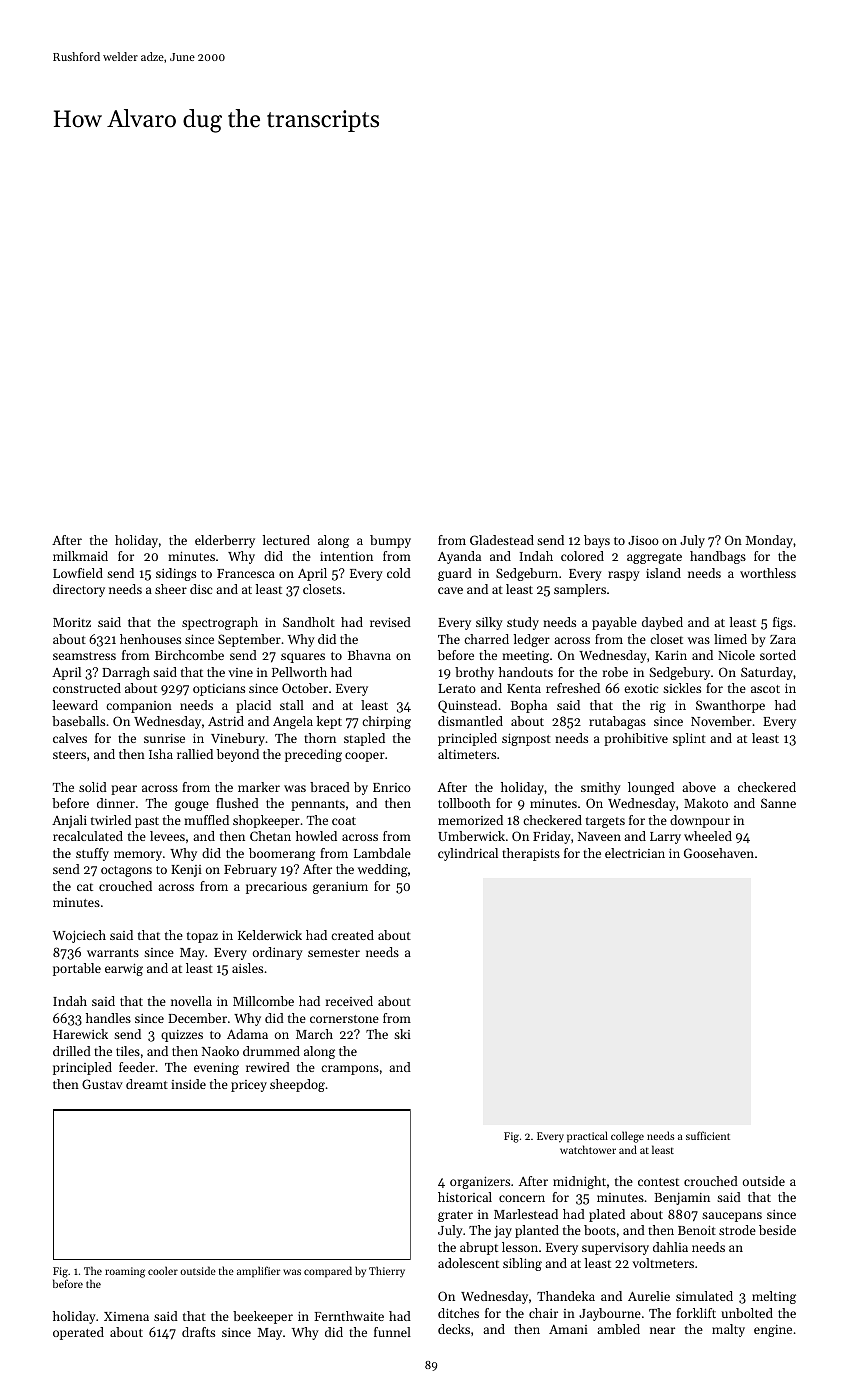 This screenshot has height=1400, width=849. Describe the element at coordinates (708, 1135) in the screenshot. I see `sufficient` at that location.
